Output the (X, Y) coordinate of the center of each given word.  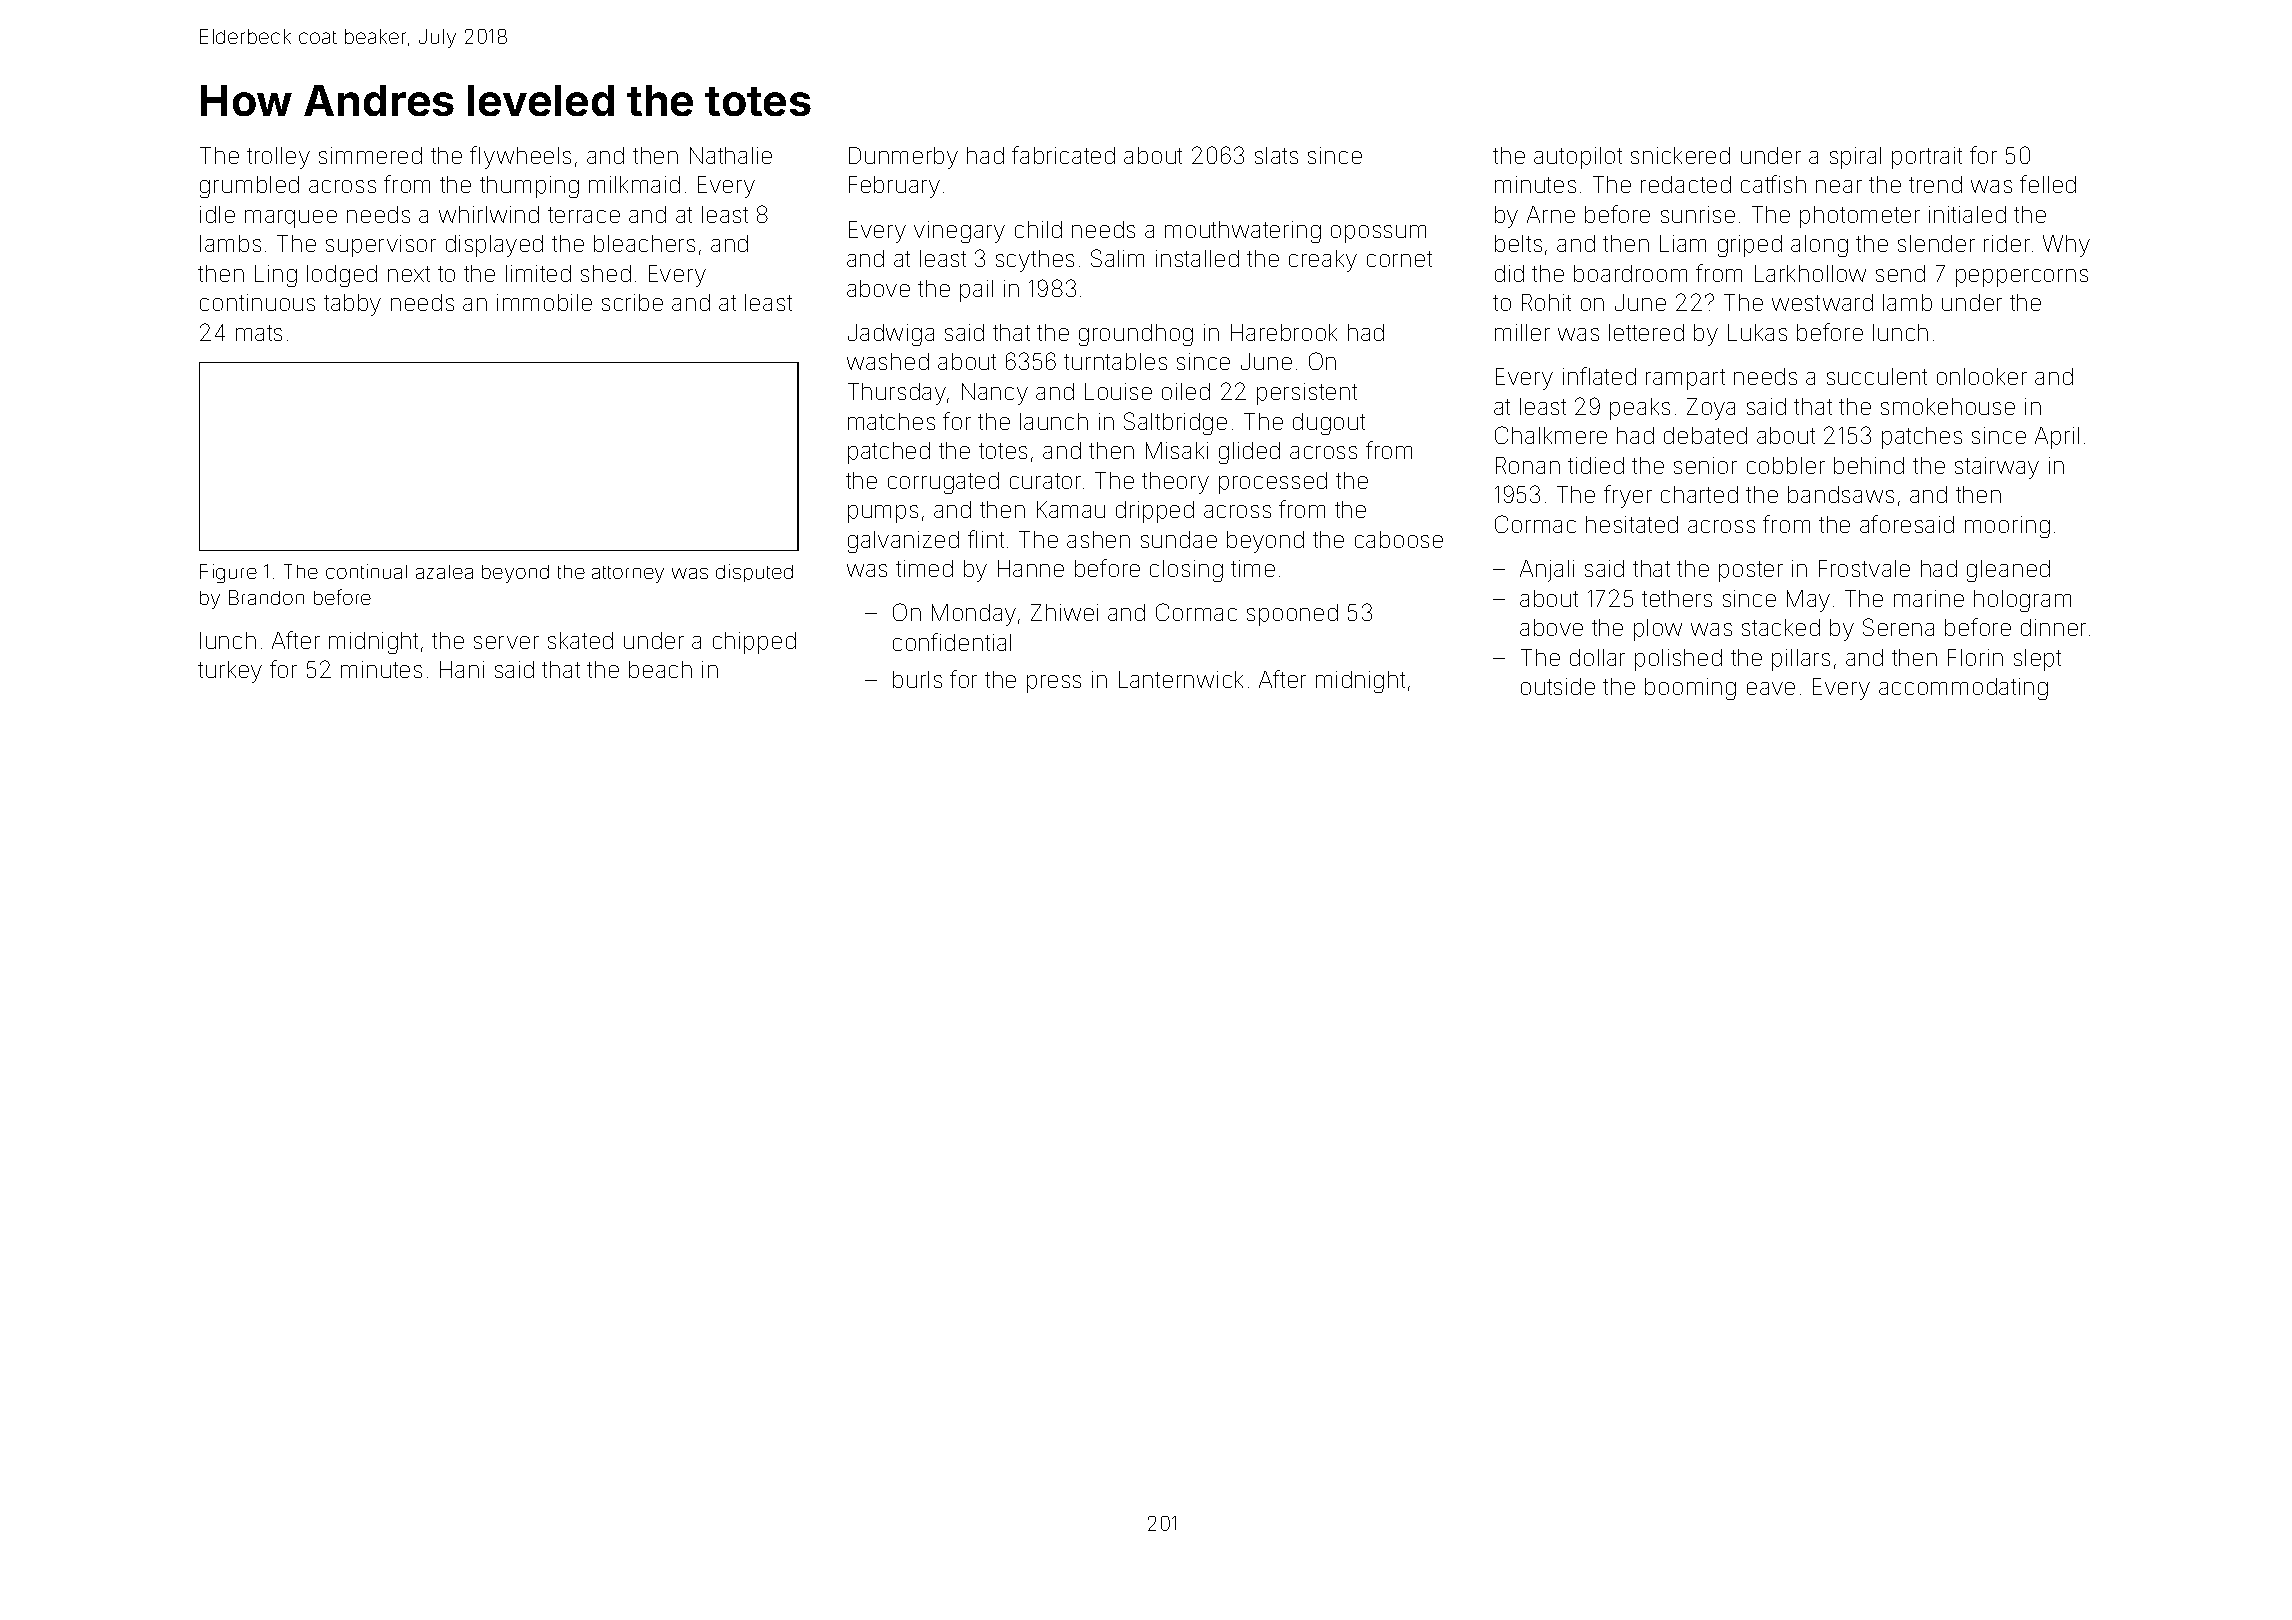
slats (1276, 155)
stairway (1997, 468)
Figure (228, 573)
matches (891, 421)
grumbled (249, 187)
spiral (1855, 158)
